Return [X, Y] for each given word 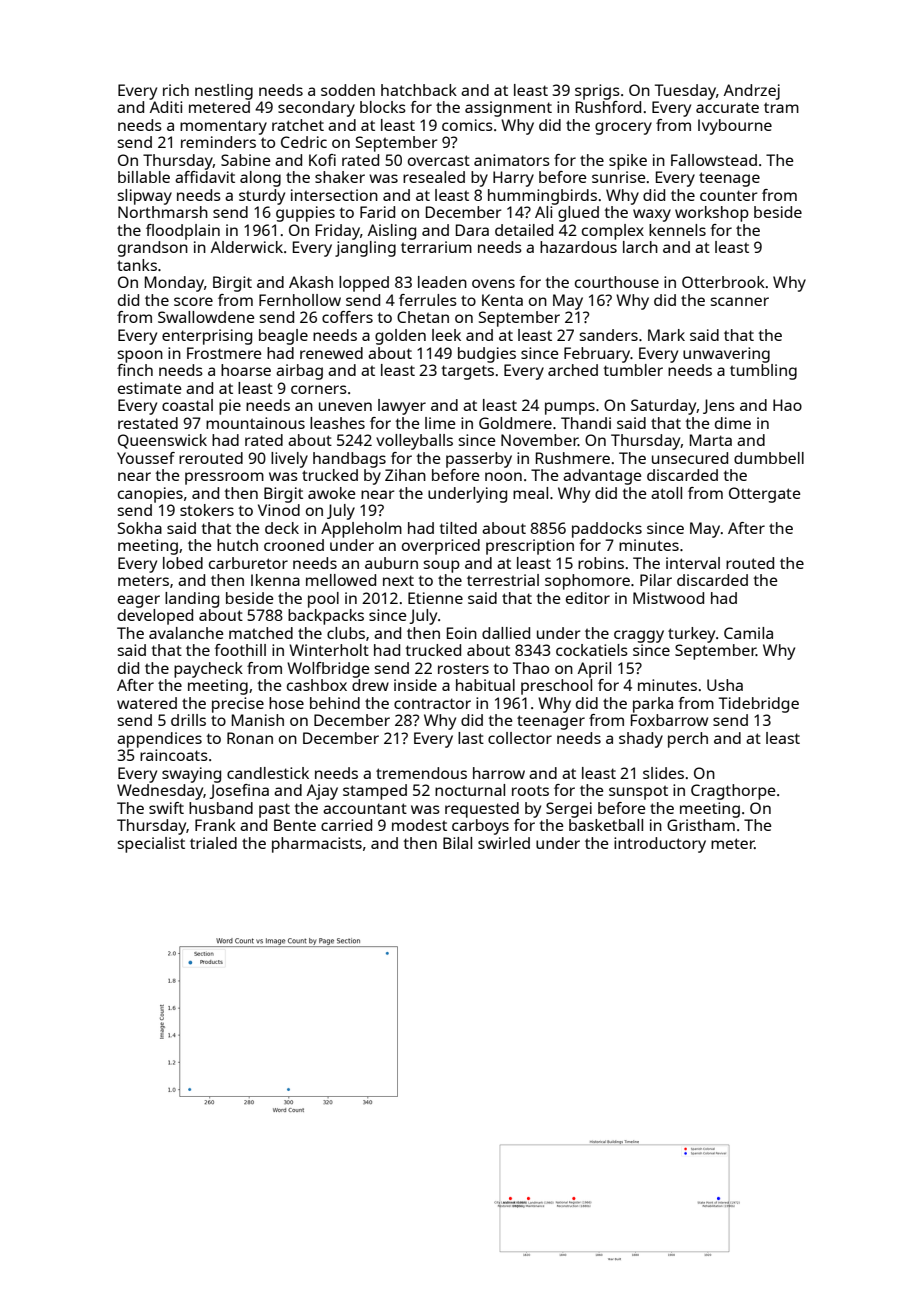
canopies [150, 495]
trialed [213, 843]
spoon [140, 356]
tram [781, 108]
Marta [711, 440]
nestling [224, 92]
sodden [348, 90]
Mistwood [668, 598]
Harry [513, 179]
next [398, 580]
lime [440, 423]
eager [139, 601]
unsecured [690, 458]
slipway [144, 197]
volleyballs [414, 442]
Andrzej [752, 92]
